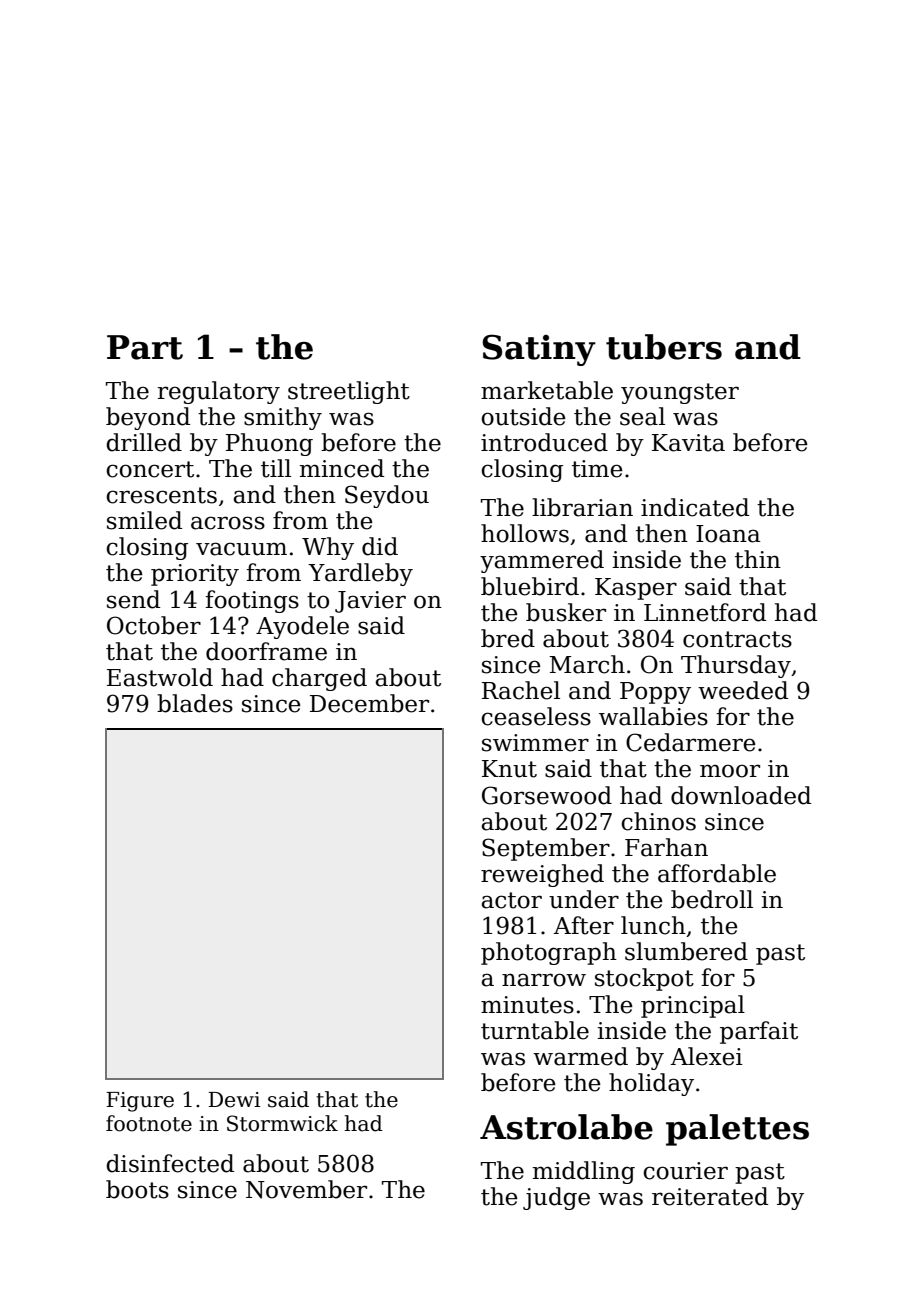 The height and width of the screenshot is (1311, 924). What do you see at coordinates (664, 347) in the screenshot?
I see `tubers` at bounding box center [664, 347].
